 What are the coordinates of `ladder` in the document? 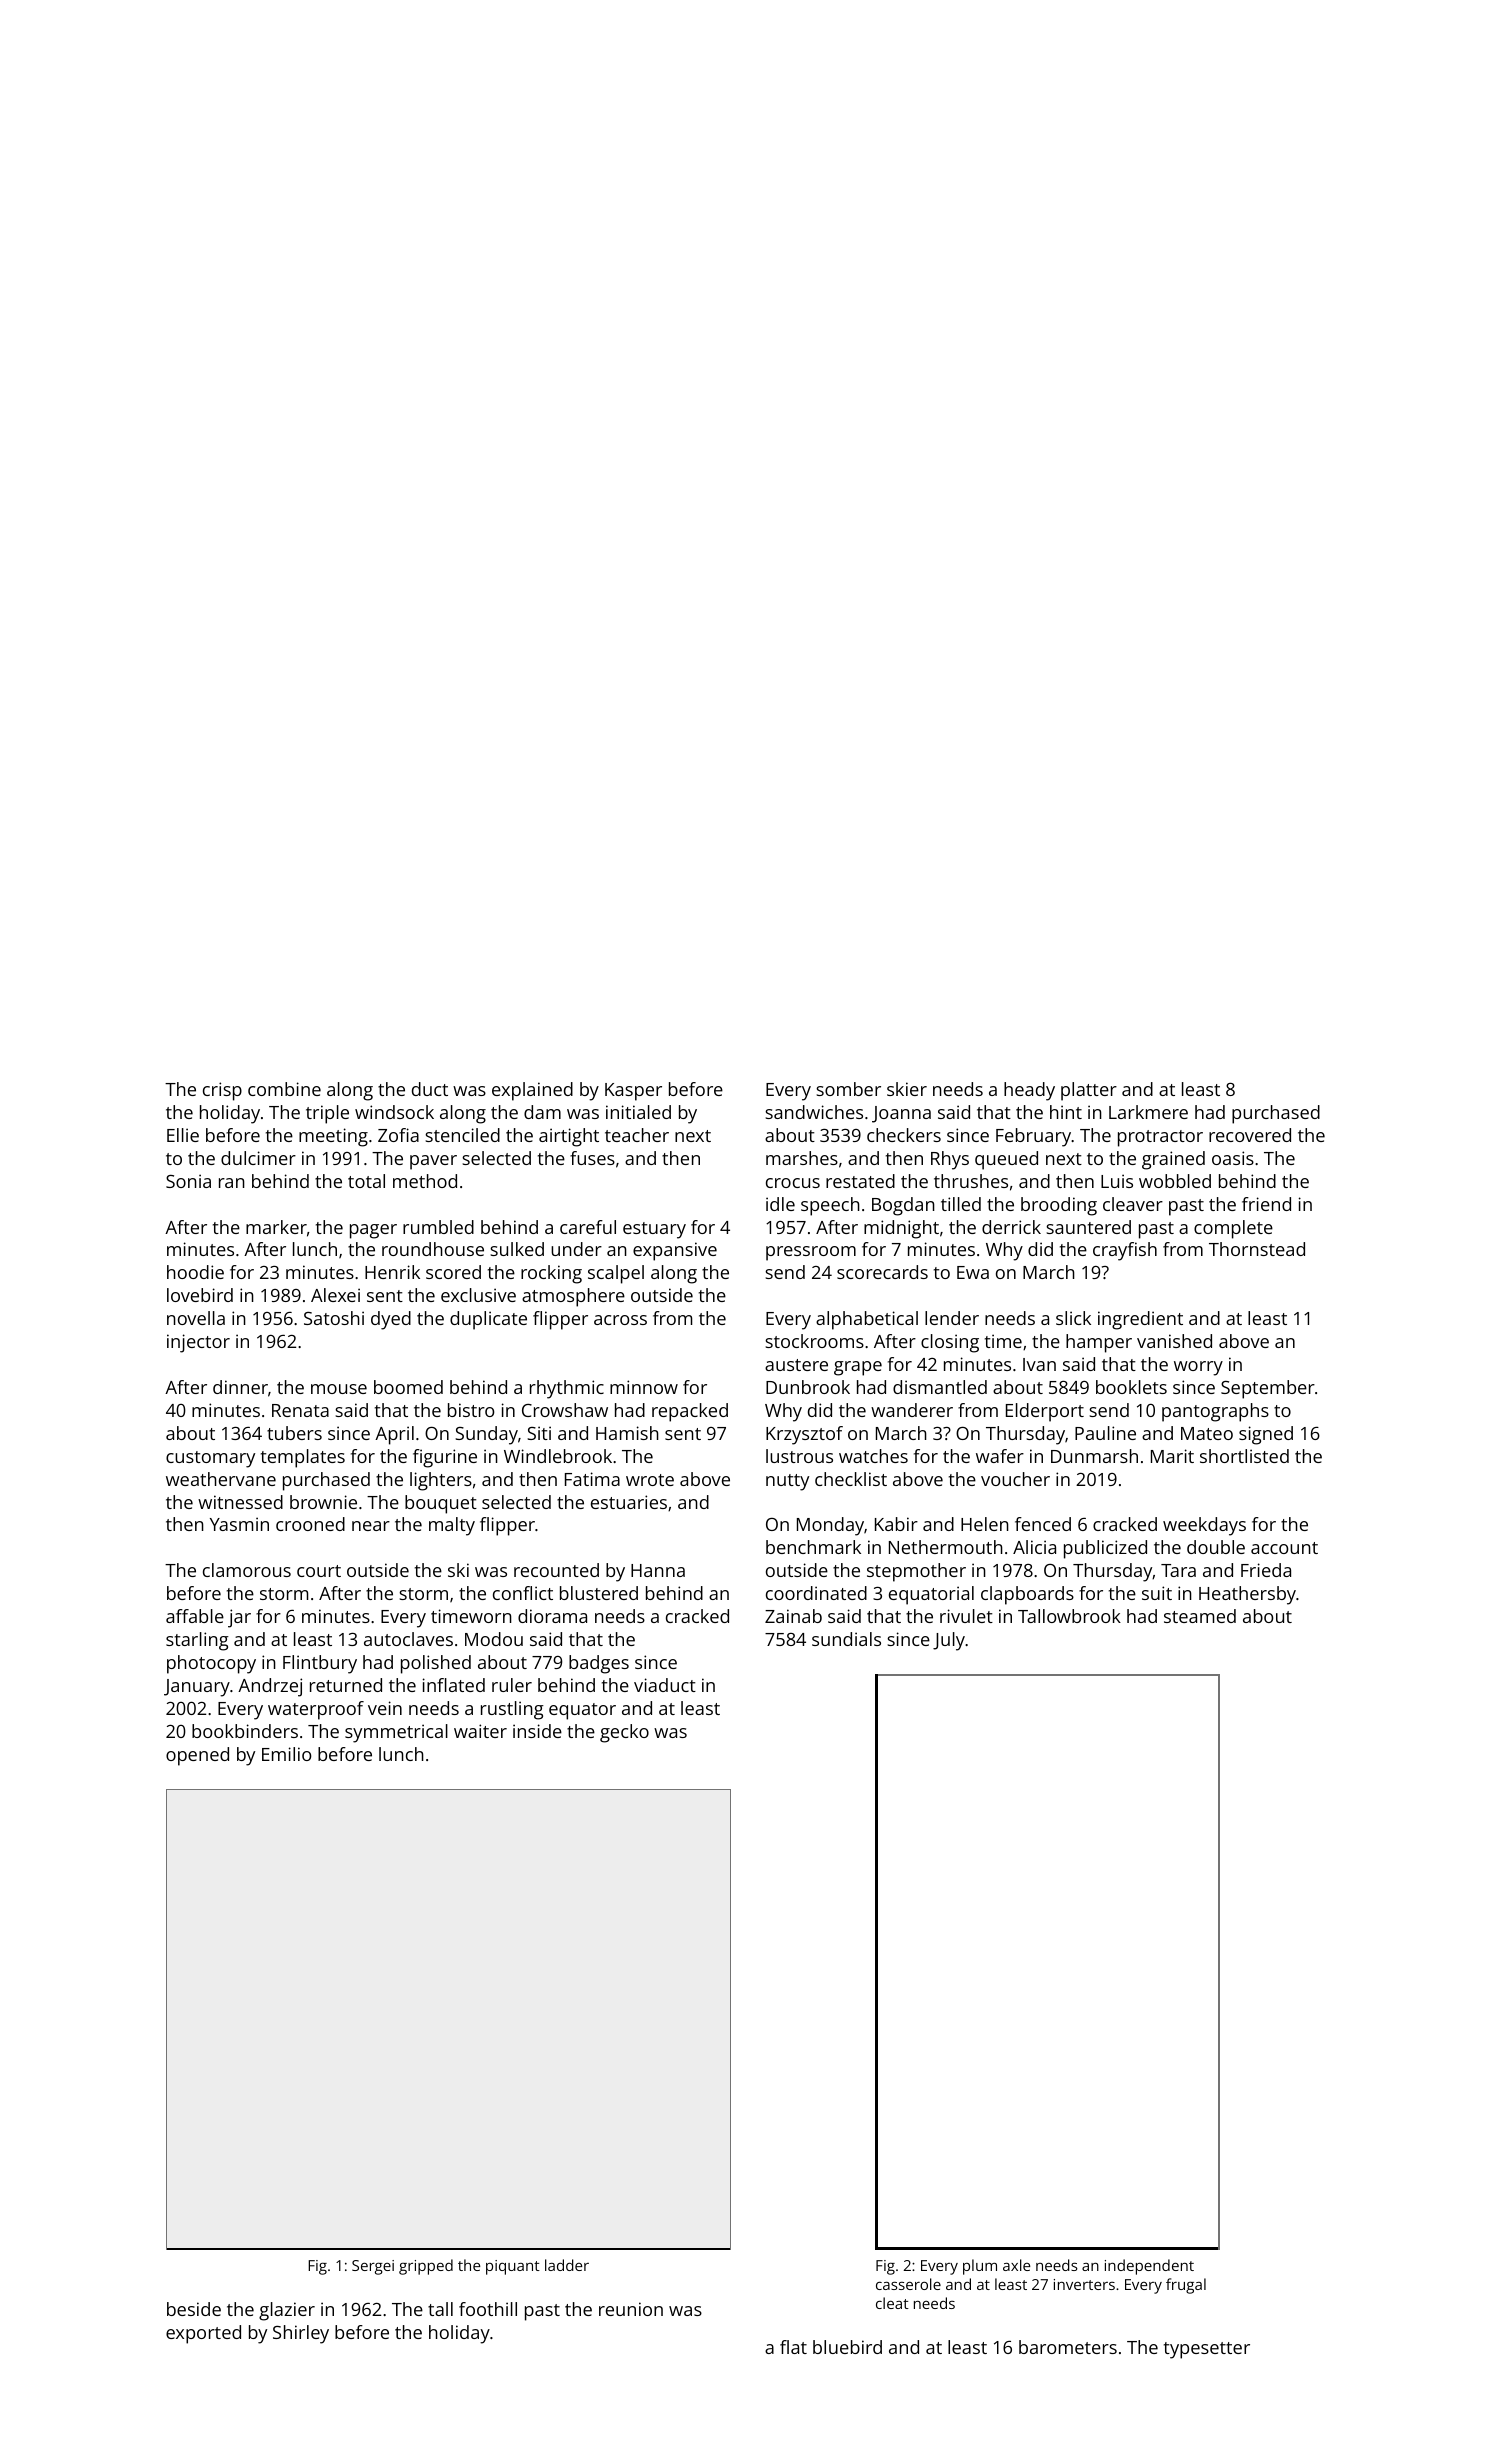 It's located at (567, 2265).
